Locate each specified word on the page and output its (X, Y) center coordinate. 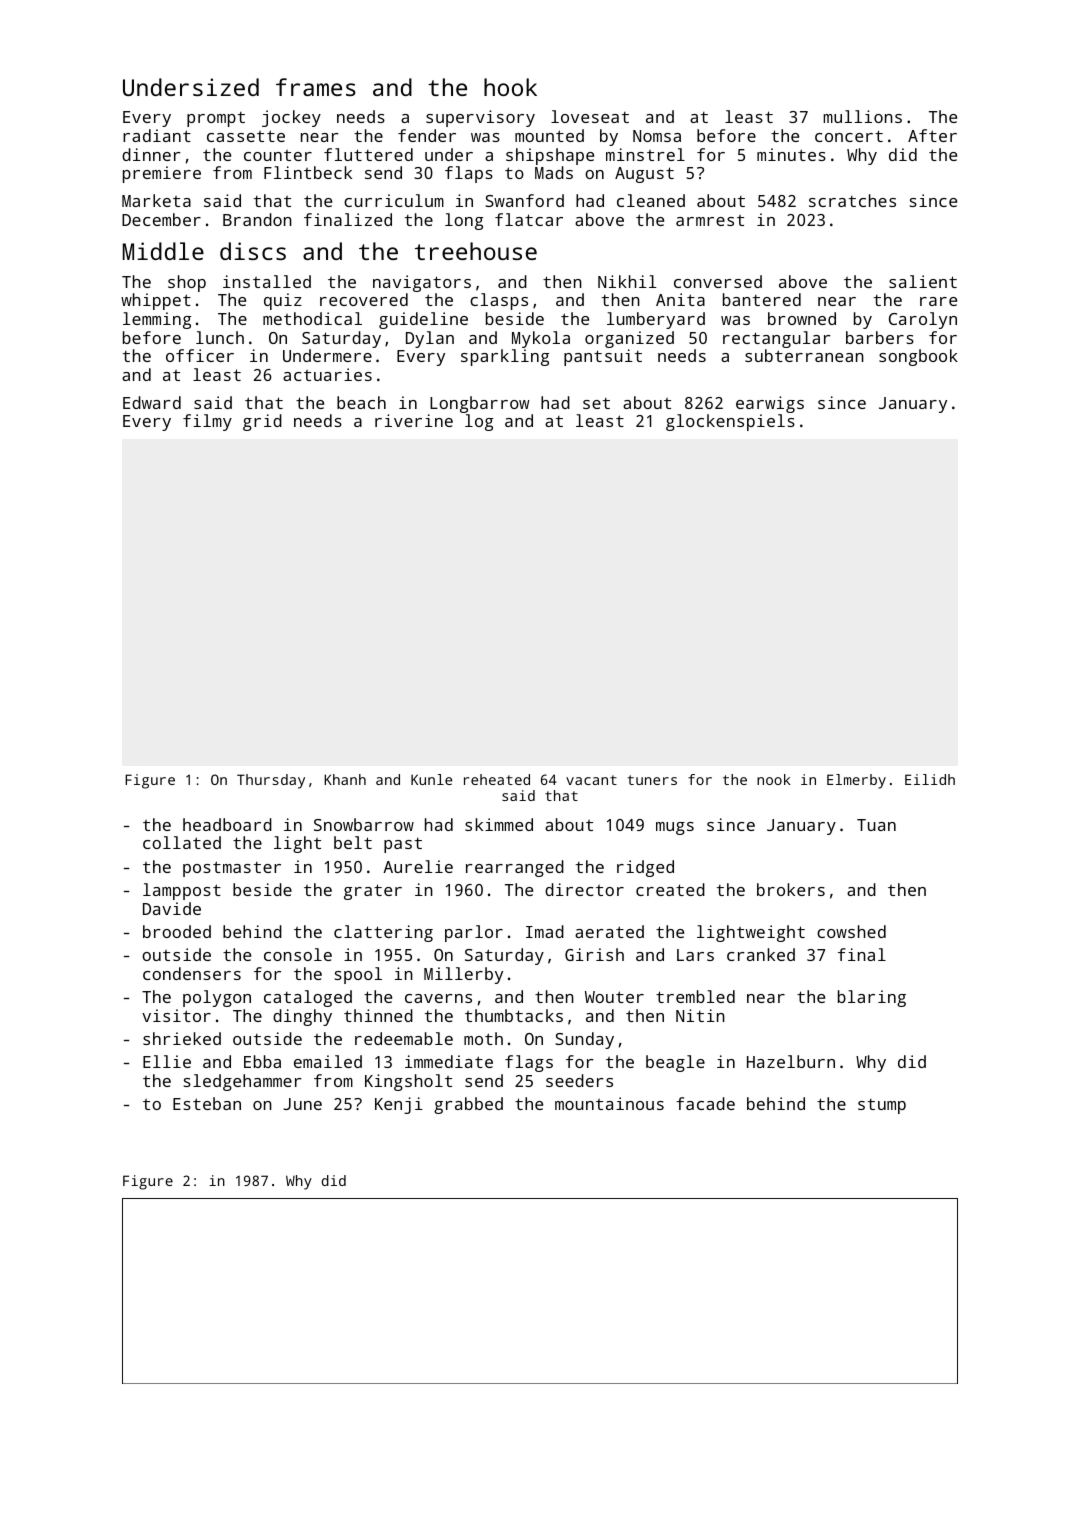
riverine (414, 420)
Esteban (207, 1103)
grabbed (468, 1105)
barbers (880, 337)
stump (882, 1106)
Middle (163, 251)
